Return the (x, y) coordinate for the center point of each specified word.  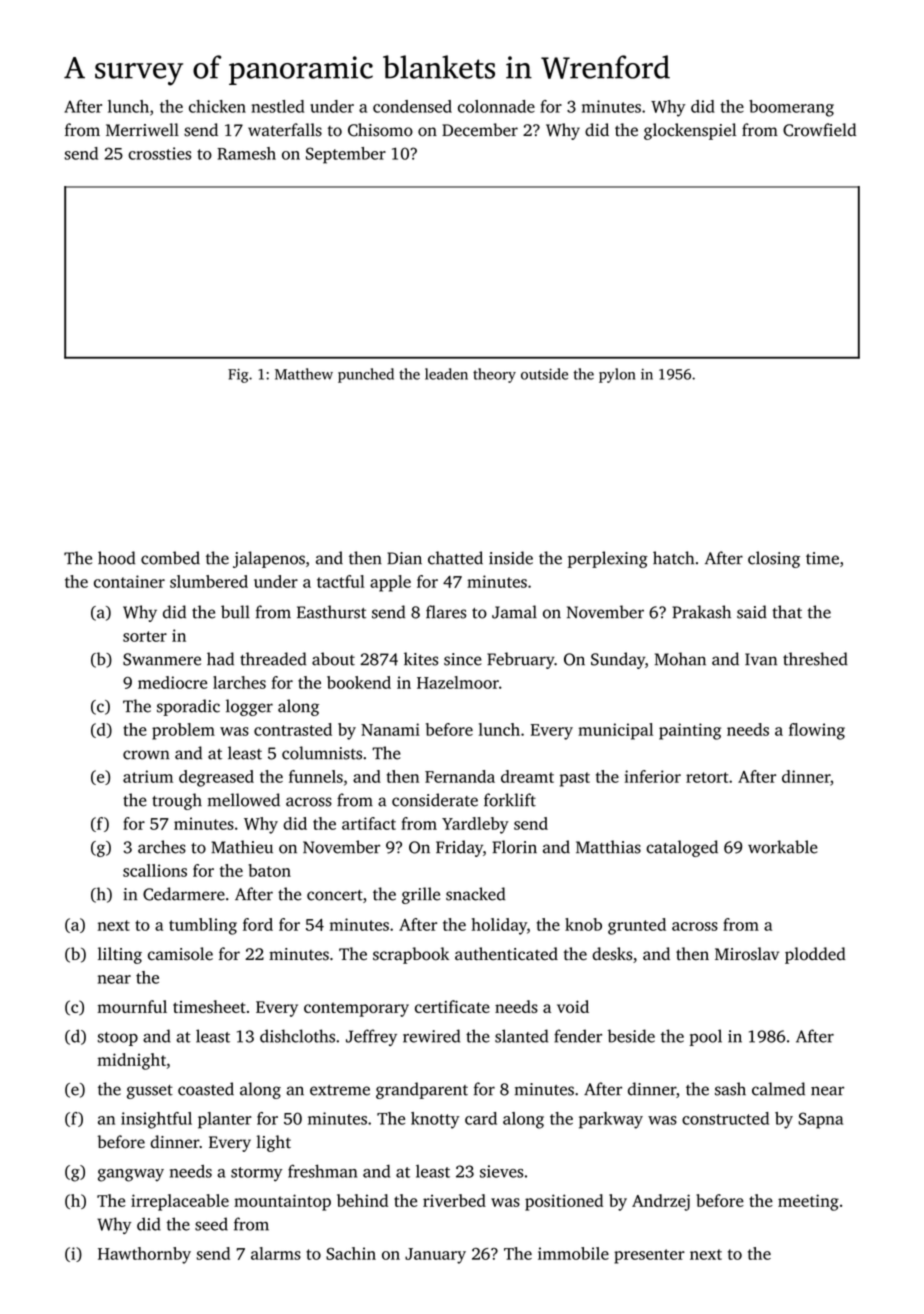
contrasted (293, 729)
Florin (515, 847)
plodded (815, 955)
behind (362, 1200)
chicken (217, 106)
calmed (778, 1089)
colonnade (496, 106)
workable (783, 847)
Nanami (390, 729)
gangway (131, 1175)
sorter (145, 636)
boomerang (791, 108)
